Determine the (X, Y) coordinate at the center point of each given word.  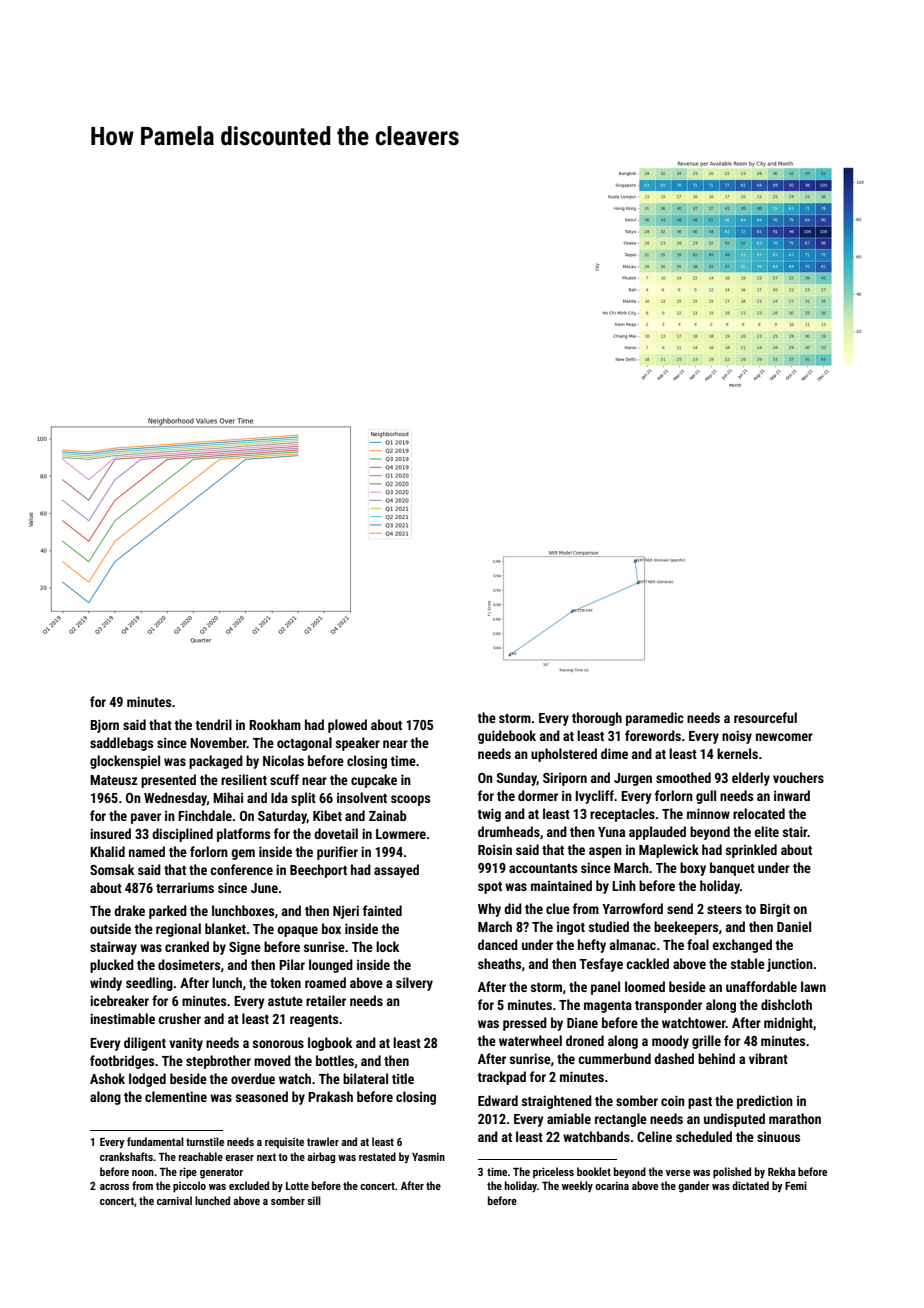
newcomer (784, 737)
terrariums (185, 888)
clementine (176, 1096)
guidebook (507, 737)
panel (605, 988)
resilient (244, 779)
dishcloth (786, 1004)
